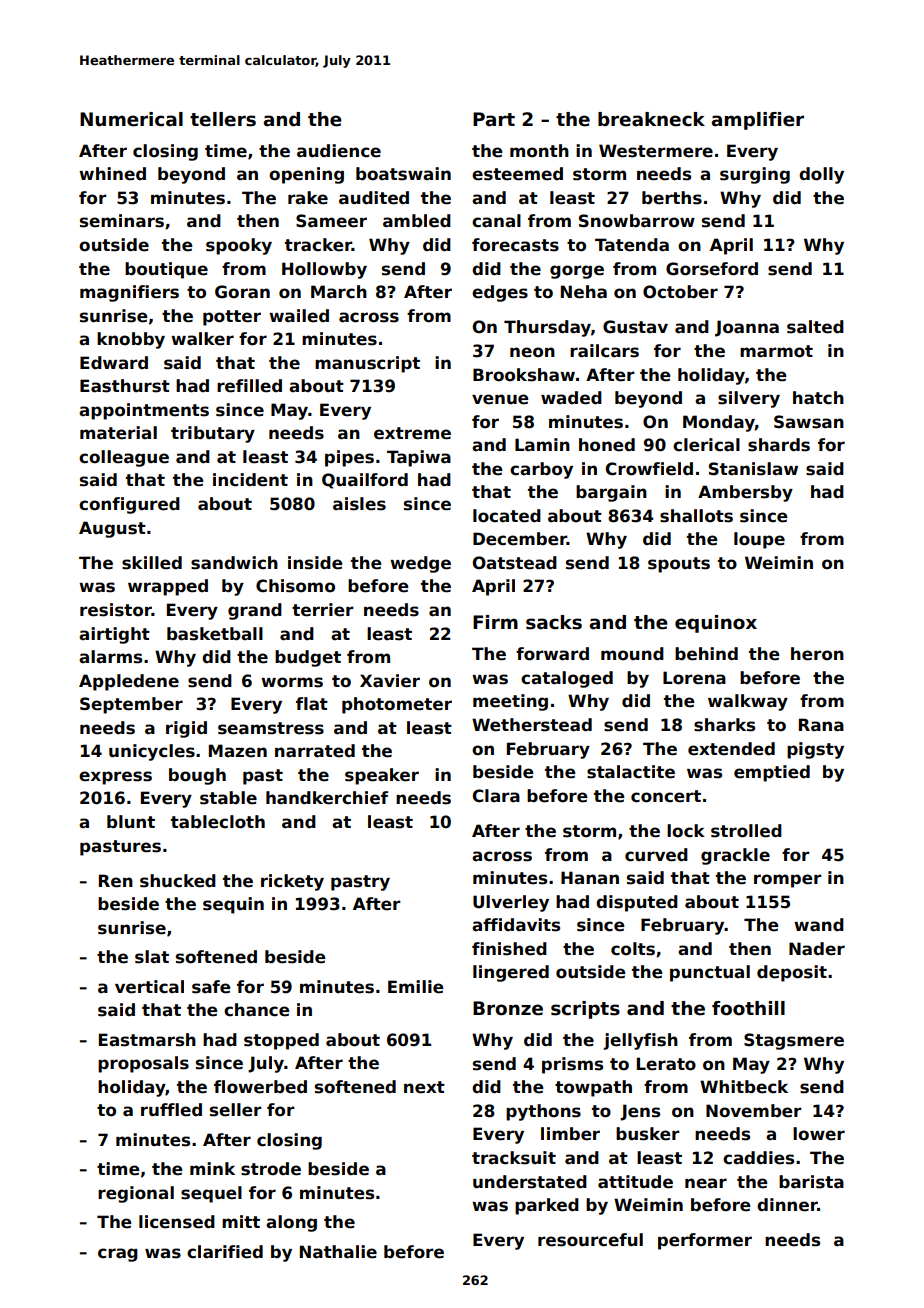 Image resolution: width=924 pixels, height=1308 pixels. What do you see at coordinates (403, 174) in the screenshot?
I see `boatswain` at bounding box center [403, 174].
